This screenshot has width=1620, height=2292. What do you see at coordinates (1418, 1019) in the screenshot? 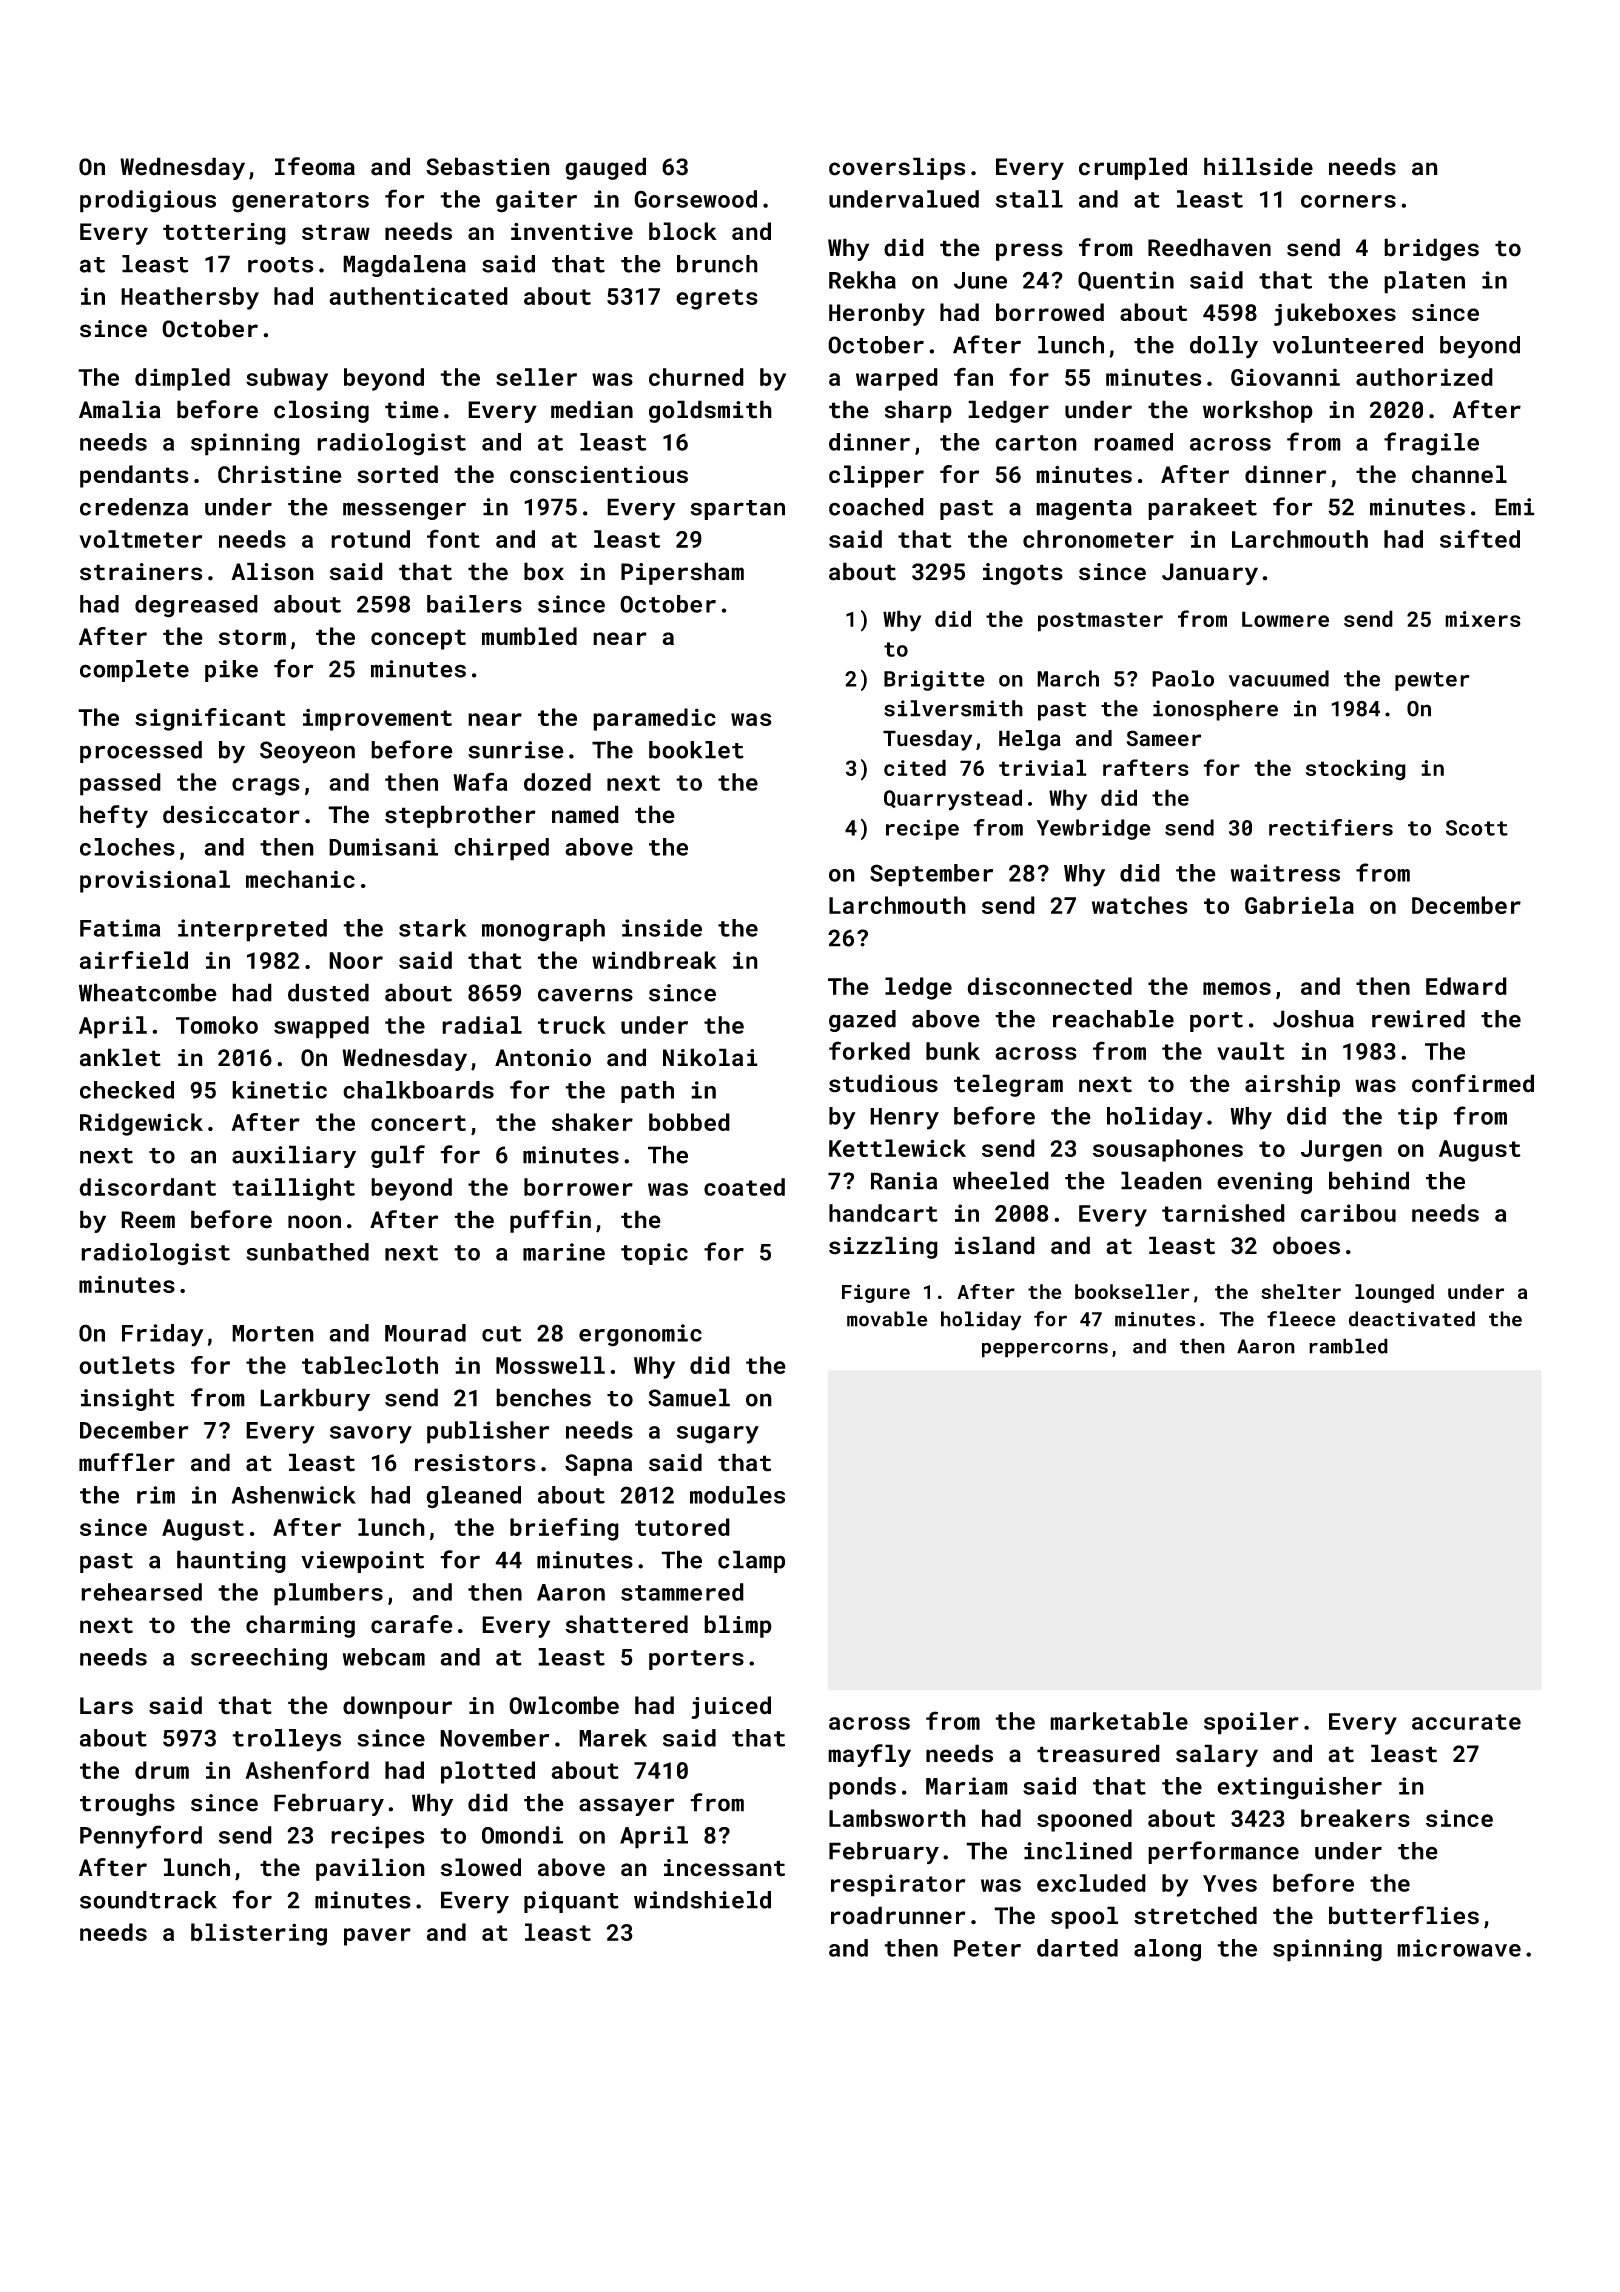
I see `rewired` at bounding box center [1418, 1019].
